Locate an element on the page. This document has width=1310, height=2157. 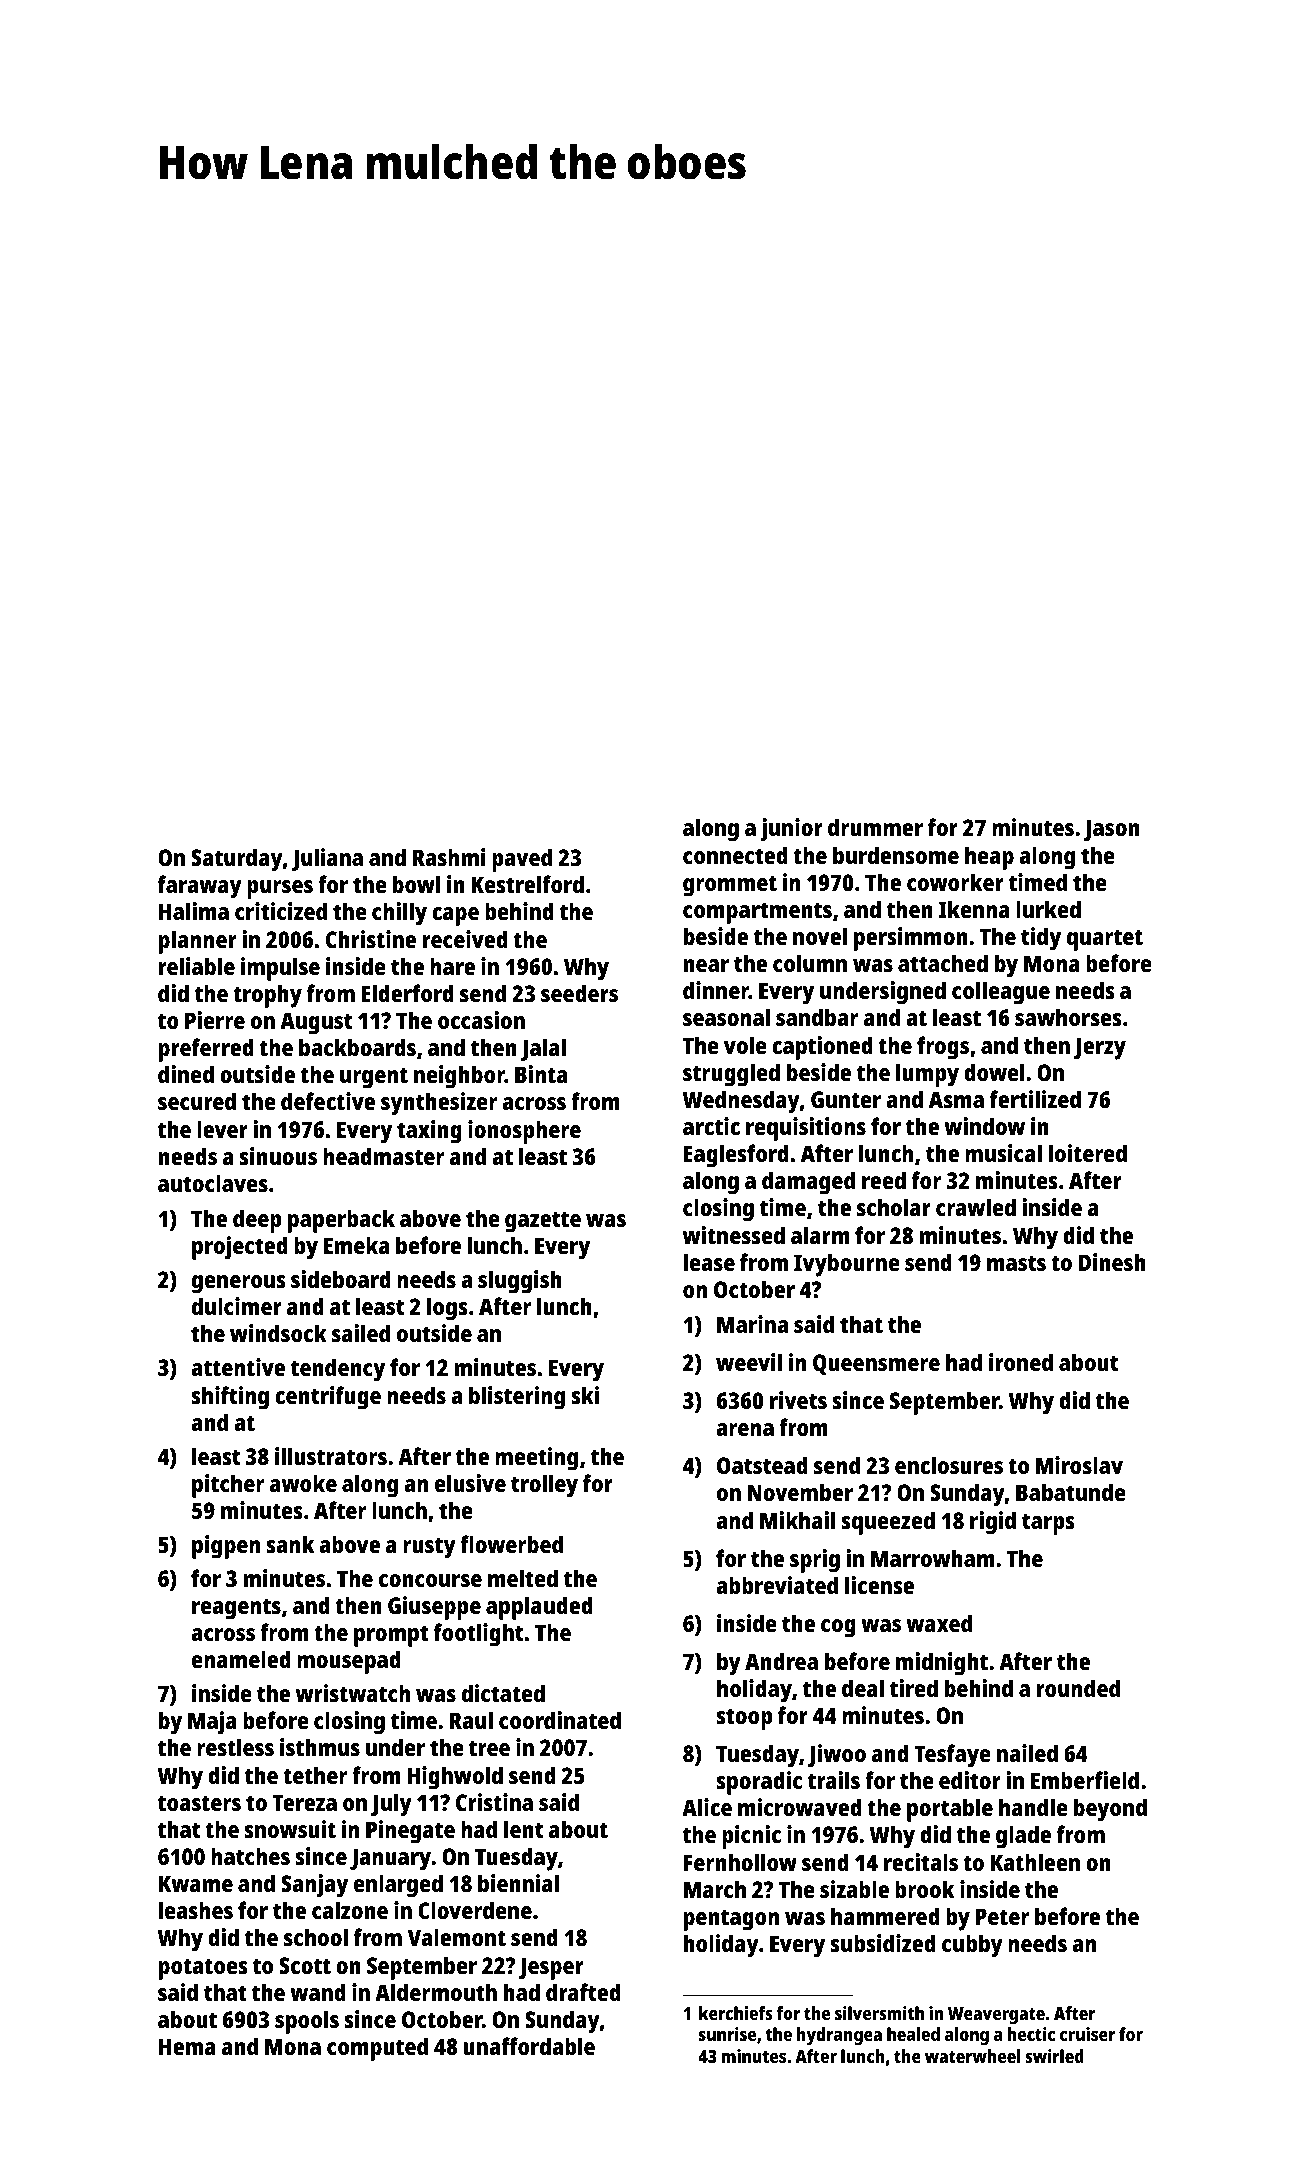
rounded is located at coordinates (1078, 1688).
